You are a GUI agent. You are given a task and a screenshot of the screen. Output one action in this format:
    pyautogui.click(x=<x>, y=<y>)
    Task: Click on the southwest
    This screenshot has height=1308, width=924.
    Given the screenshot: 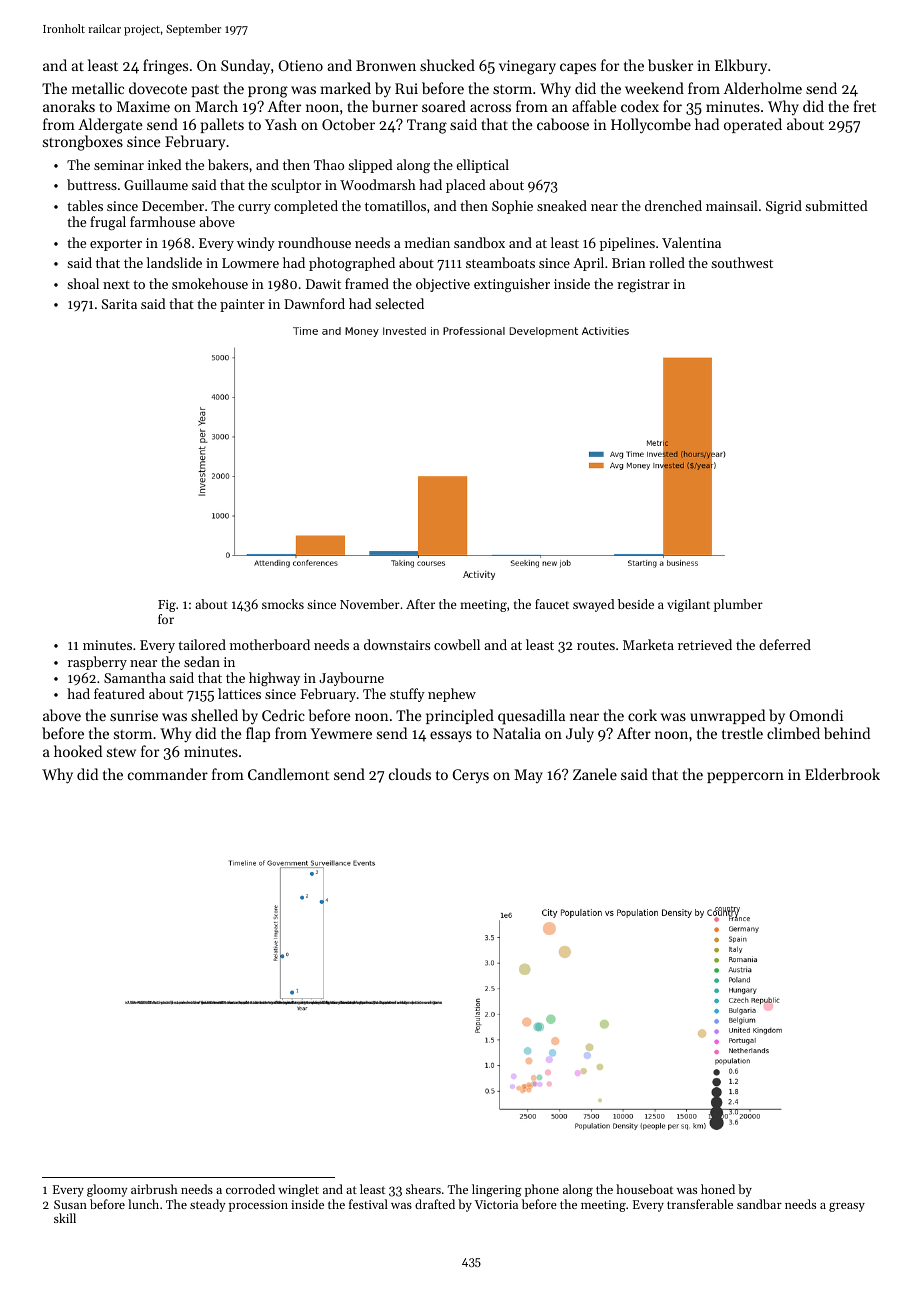 What is the action you would take?
    pyautogui.click(x=742, y=262)
